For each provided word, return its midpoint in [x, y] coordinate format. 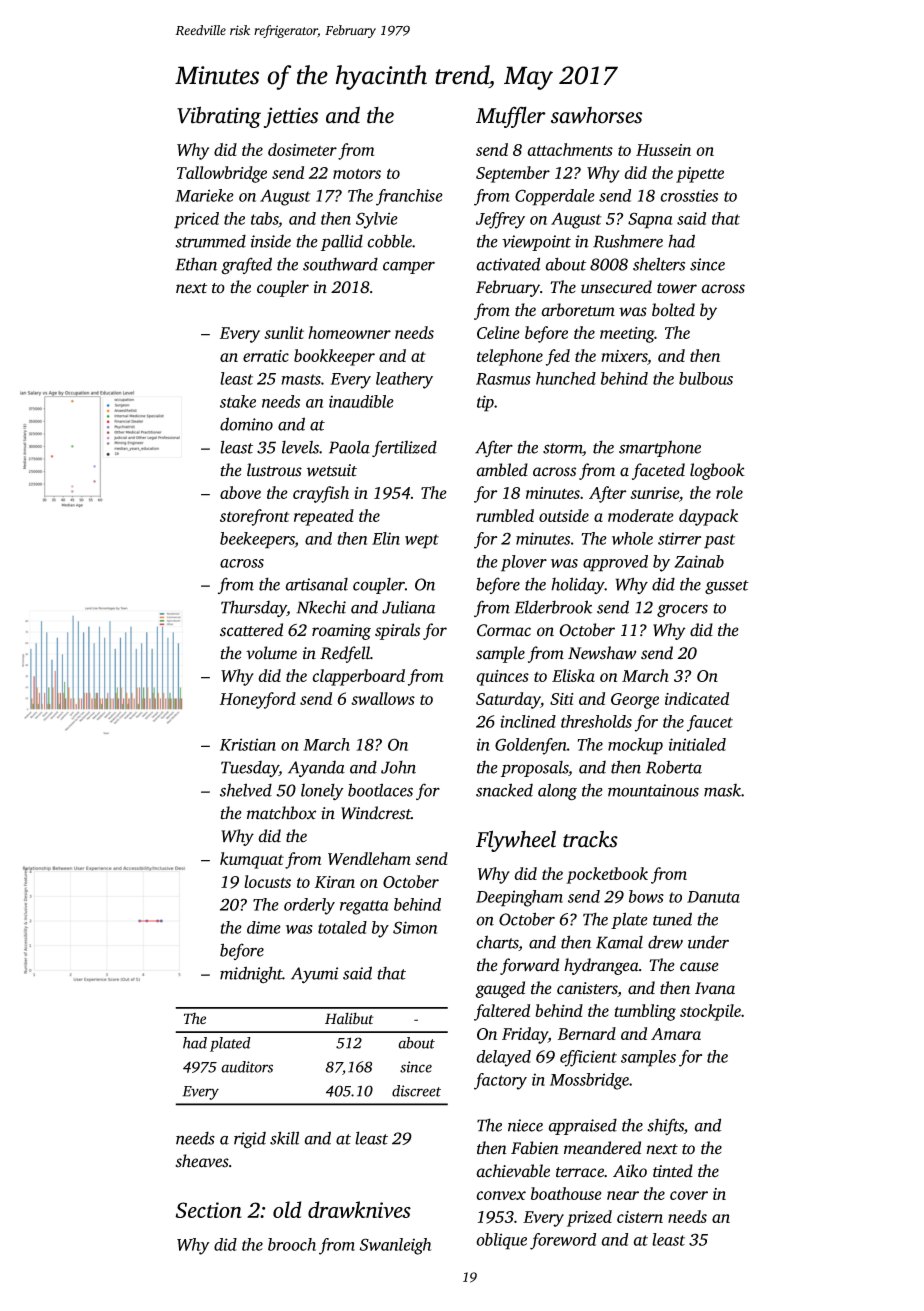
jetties [291, 117]
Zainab [699, 561]
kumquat [252, 860]
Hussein [663, 150]
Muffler [511, 117]
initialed [697, 744]
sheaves [202, 1161]
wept [422, 541]
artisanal [316, 584]
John [398, 767]
